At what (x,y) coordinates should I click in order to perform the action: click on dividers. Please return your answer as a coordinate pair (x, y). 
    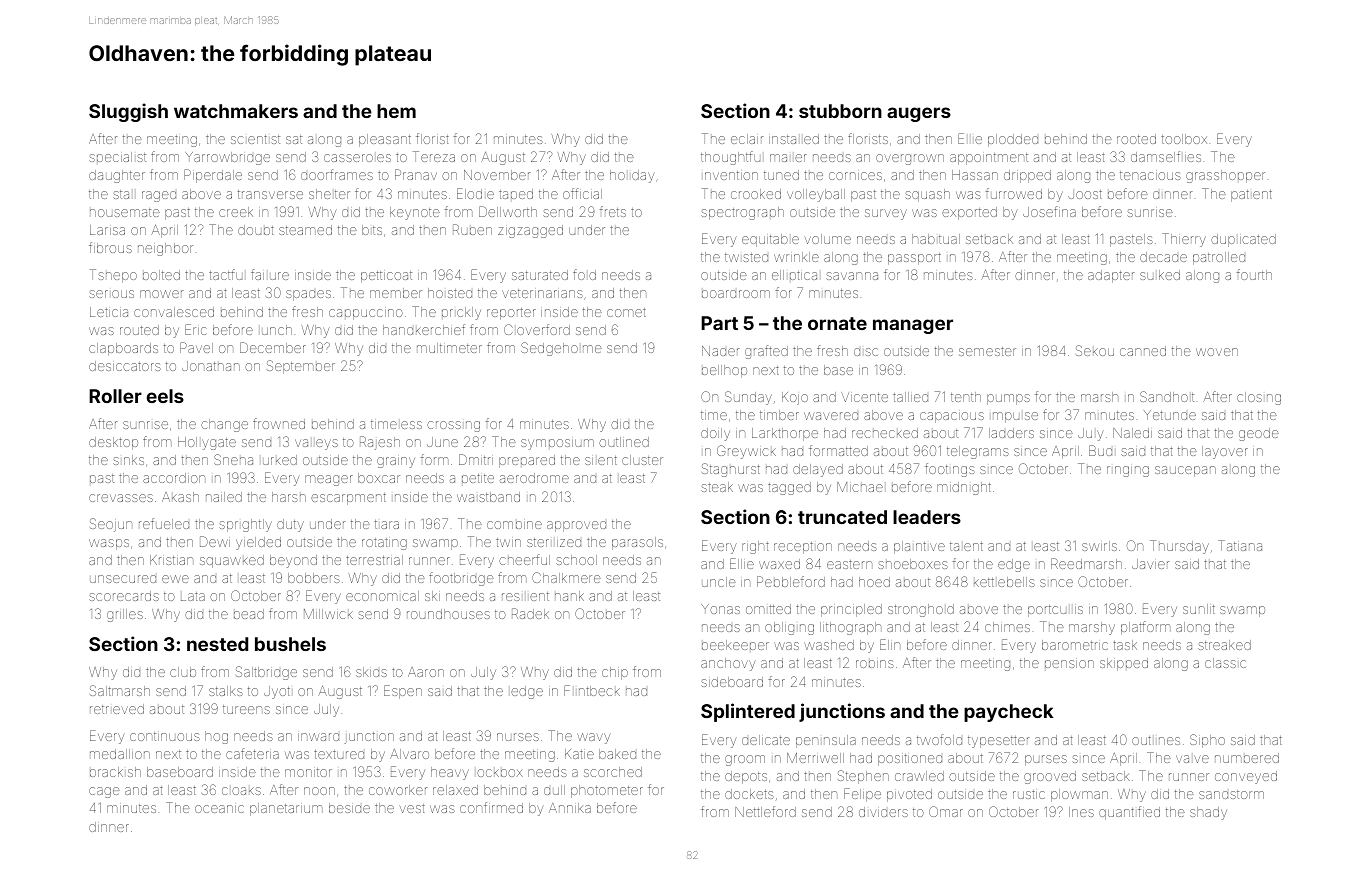
    Looking at the image, I should click on (883, 812).
